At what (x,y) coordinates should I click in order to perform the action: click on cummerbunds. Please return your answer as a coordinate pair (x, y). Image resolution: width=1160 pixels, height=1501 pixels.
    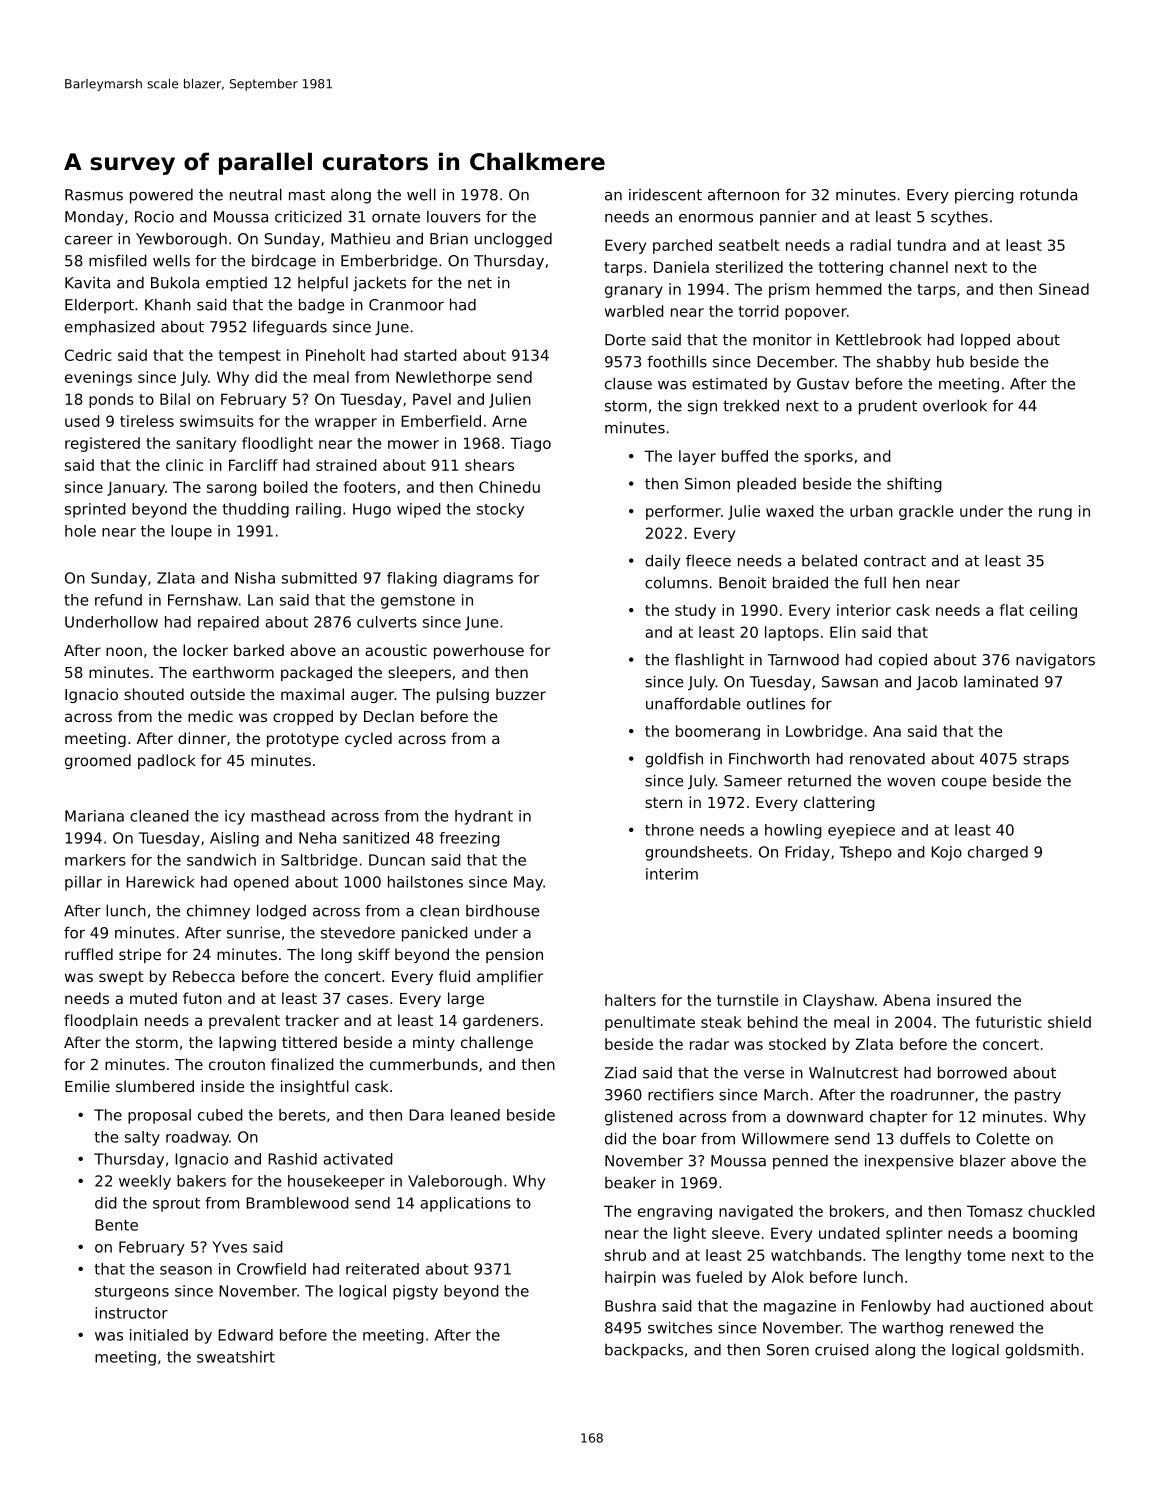
    Looking at the image, I should click on (424, 1064).
